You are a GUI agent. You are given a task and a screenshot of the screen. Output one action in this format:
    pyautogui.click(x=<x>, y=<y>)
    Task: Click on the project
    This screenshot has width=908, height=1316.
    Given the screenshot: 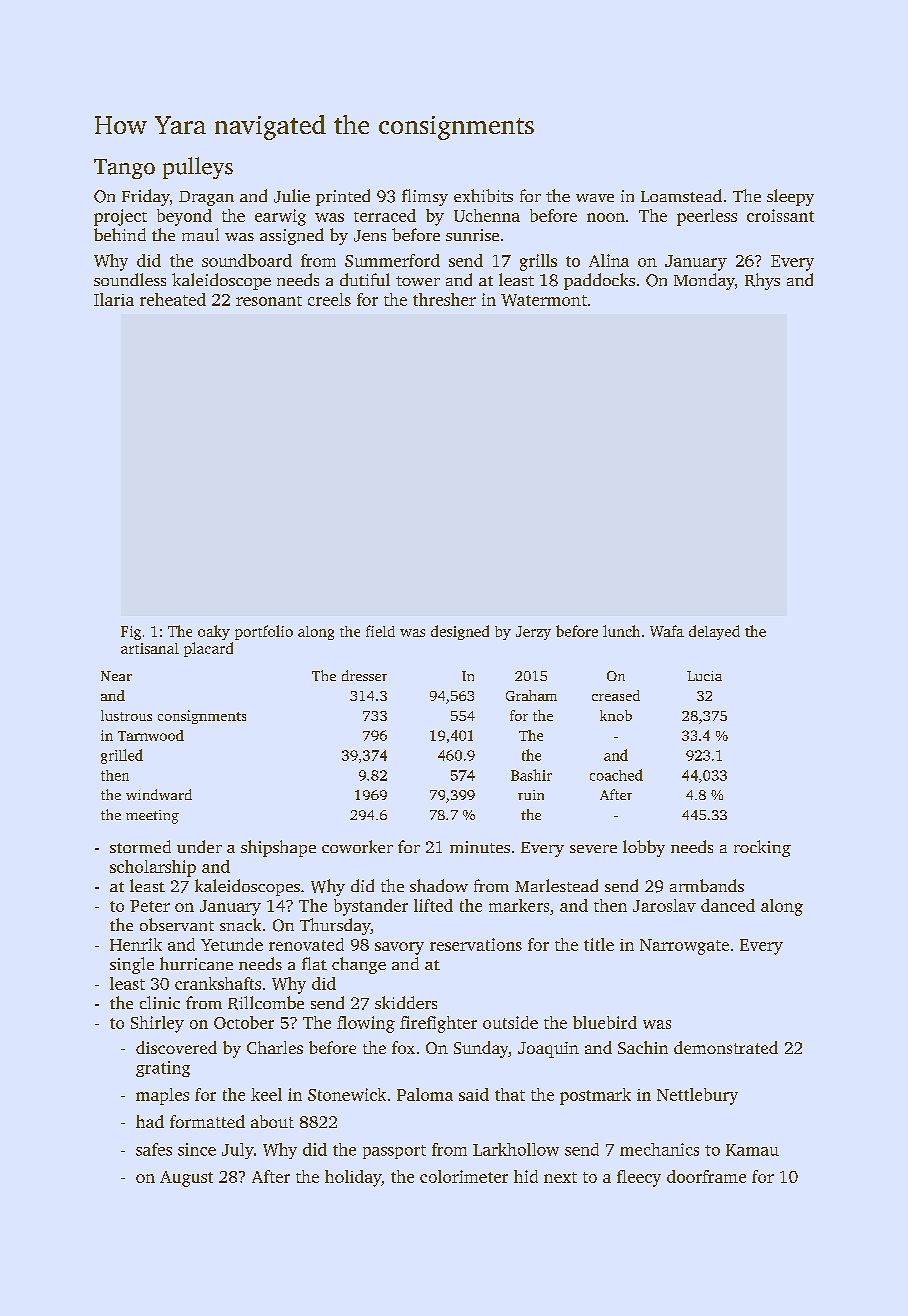 What is the action you would take?
    pyautogui.click(x=120, y=217)
